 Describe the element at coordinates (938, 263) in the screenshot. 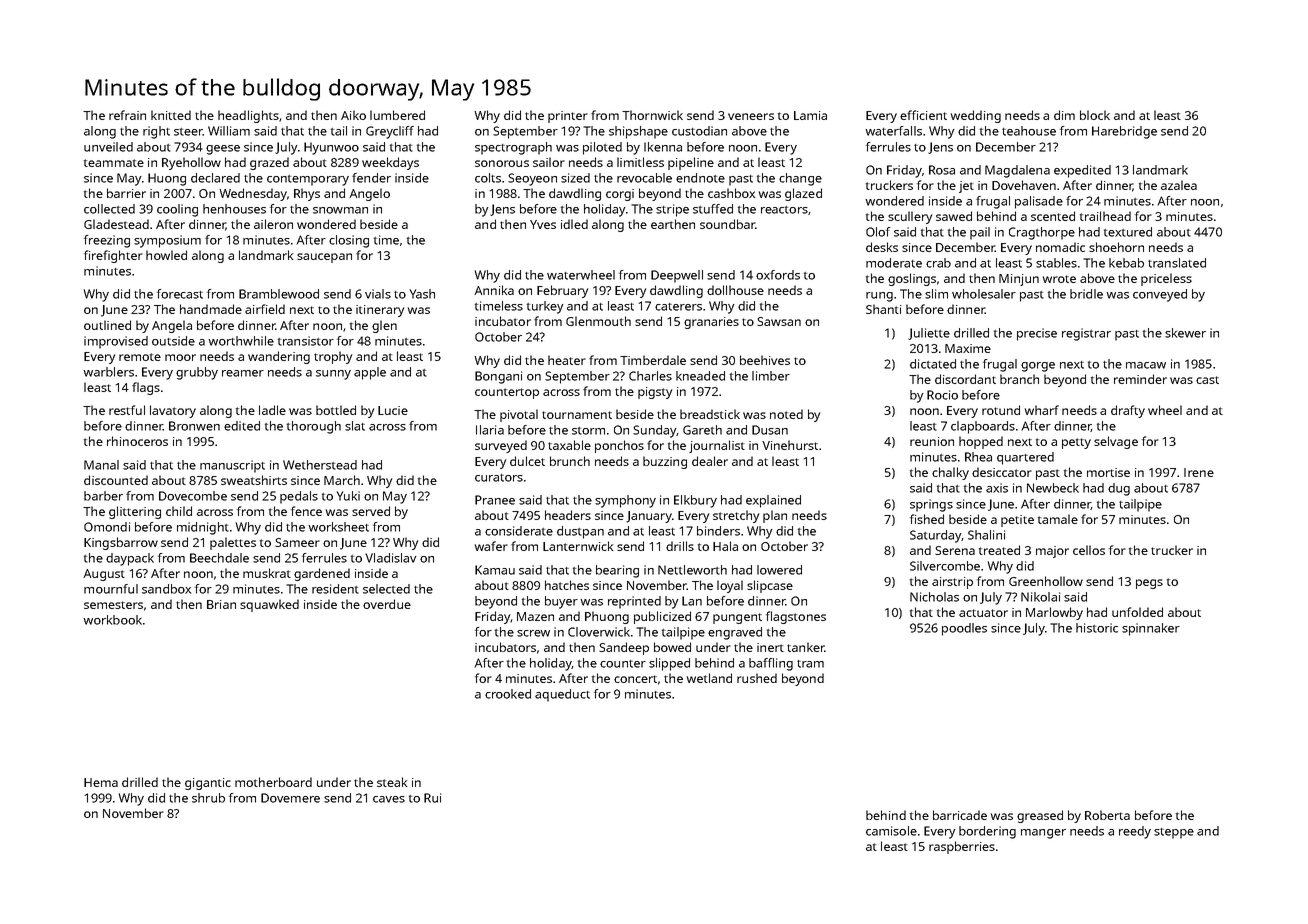

I see `crab` at that location.
